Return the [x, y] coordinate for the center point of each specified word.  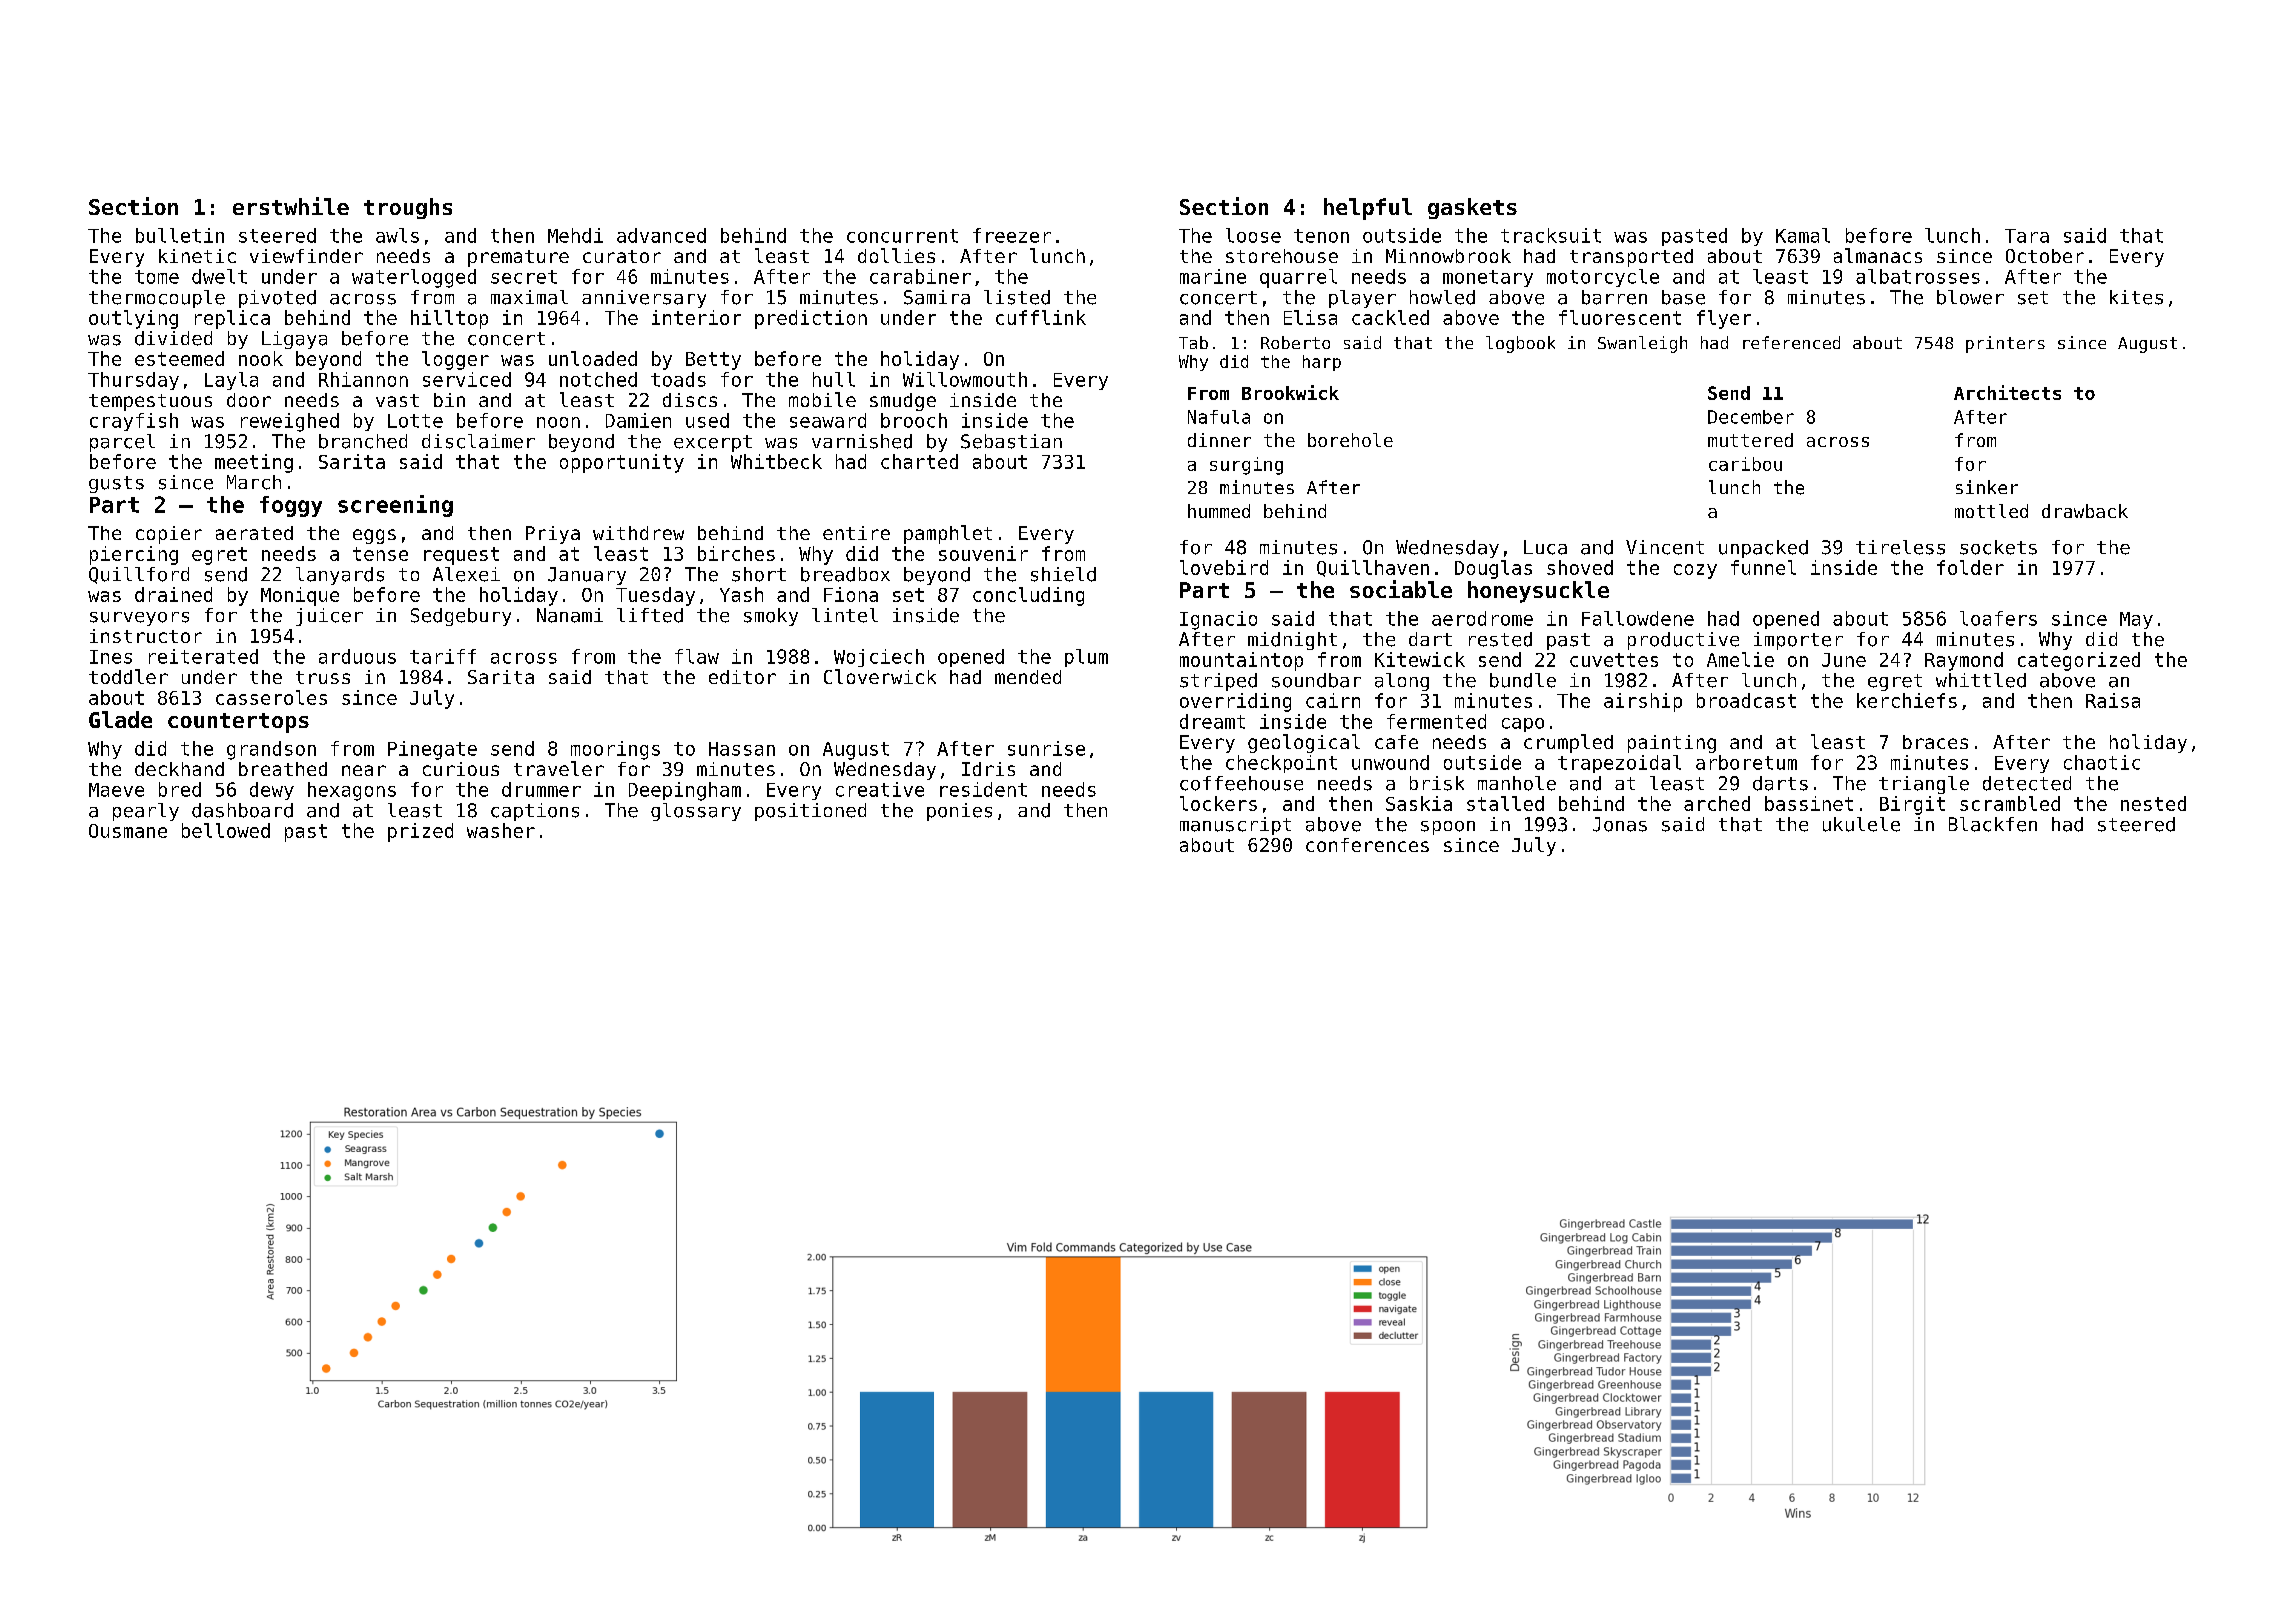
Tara [2027, 236]
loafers [1998, 618]
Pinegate [432, 750]
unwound [1390, 762]
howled [1442, 297]
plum [1086, 658]
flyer [1724, 319]
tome [157, 277]
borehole [1350, 440]
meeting [254, 463]
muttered [1750, 440]
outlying [133, 319]
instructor [146, 636]
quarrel [1298, 278]
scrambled [2010, 803]
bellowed [226, 830]
